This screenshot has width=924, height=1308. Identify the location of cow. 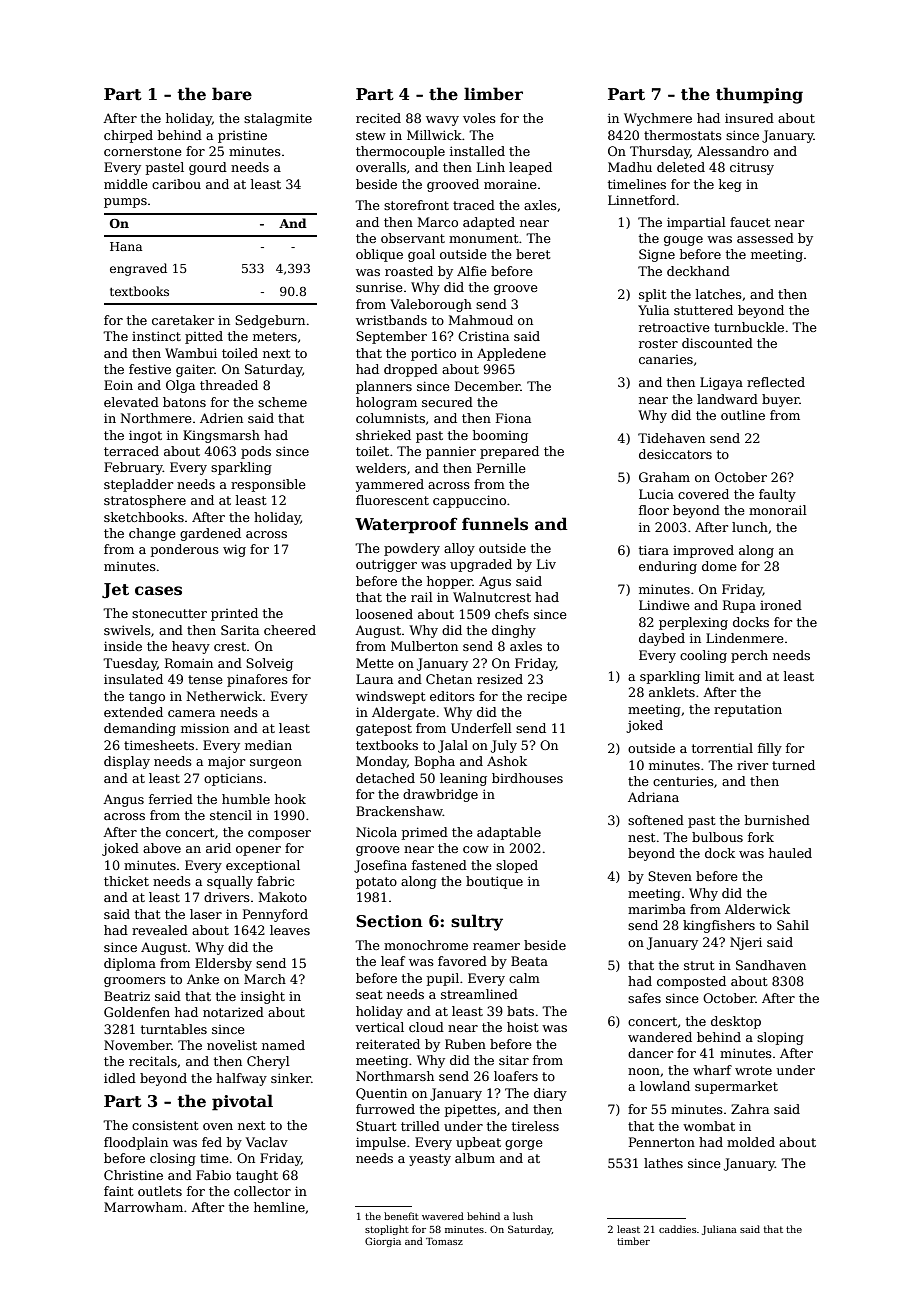
(476, 849).
